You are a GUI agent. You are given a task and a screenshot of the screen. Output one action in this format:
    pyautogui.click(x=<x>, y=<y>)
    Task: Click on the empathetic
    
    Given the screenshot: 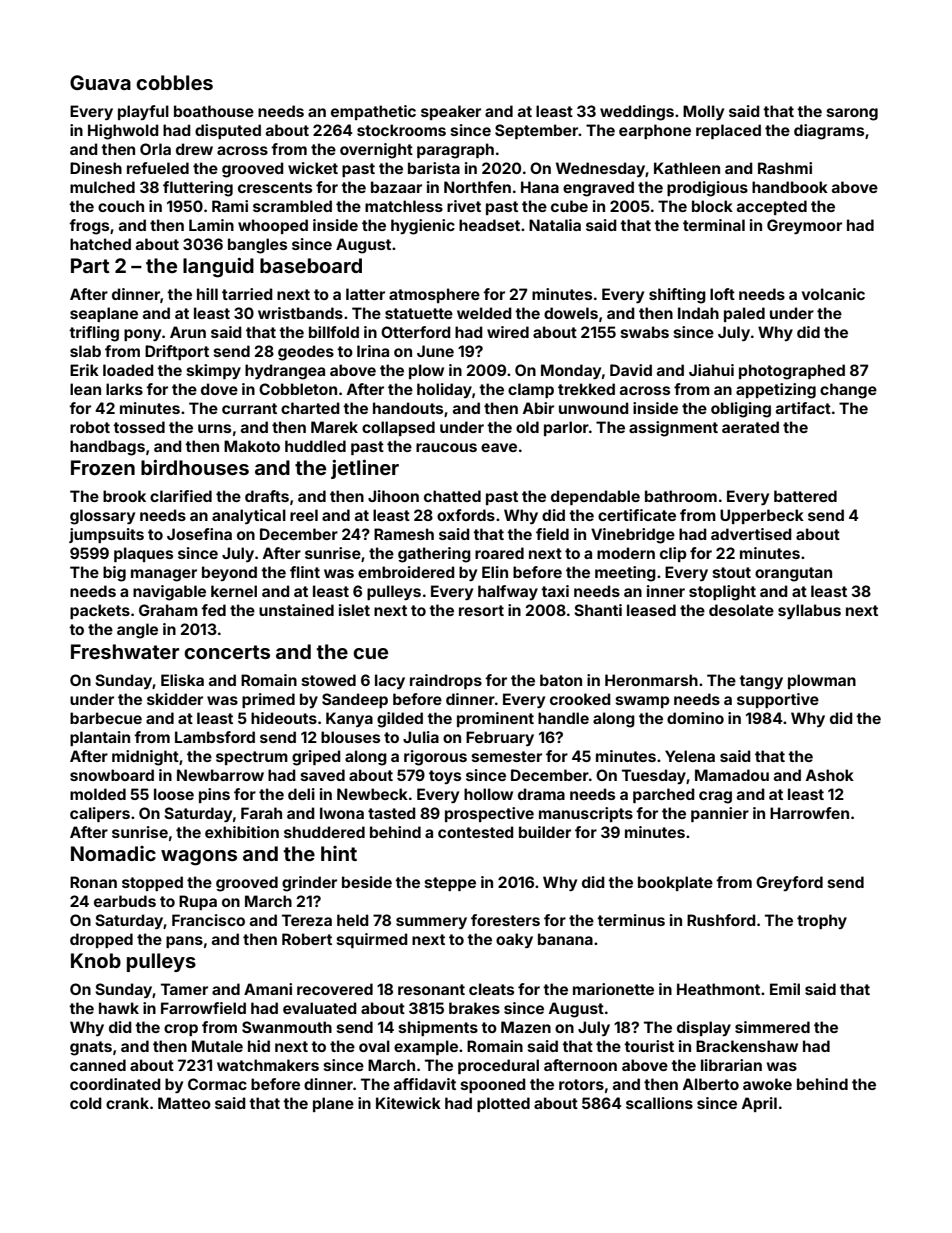 What is the action you would take?
    pyautogui.click(x=373, y=112)
